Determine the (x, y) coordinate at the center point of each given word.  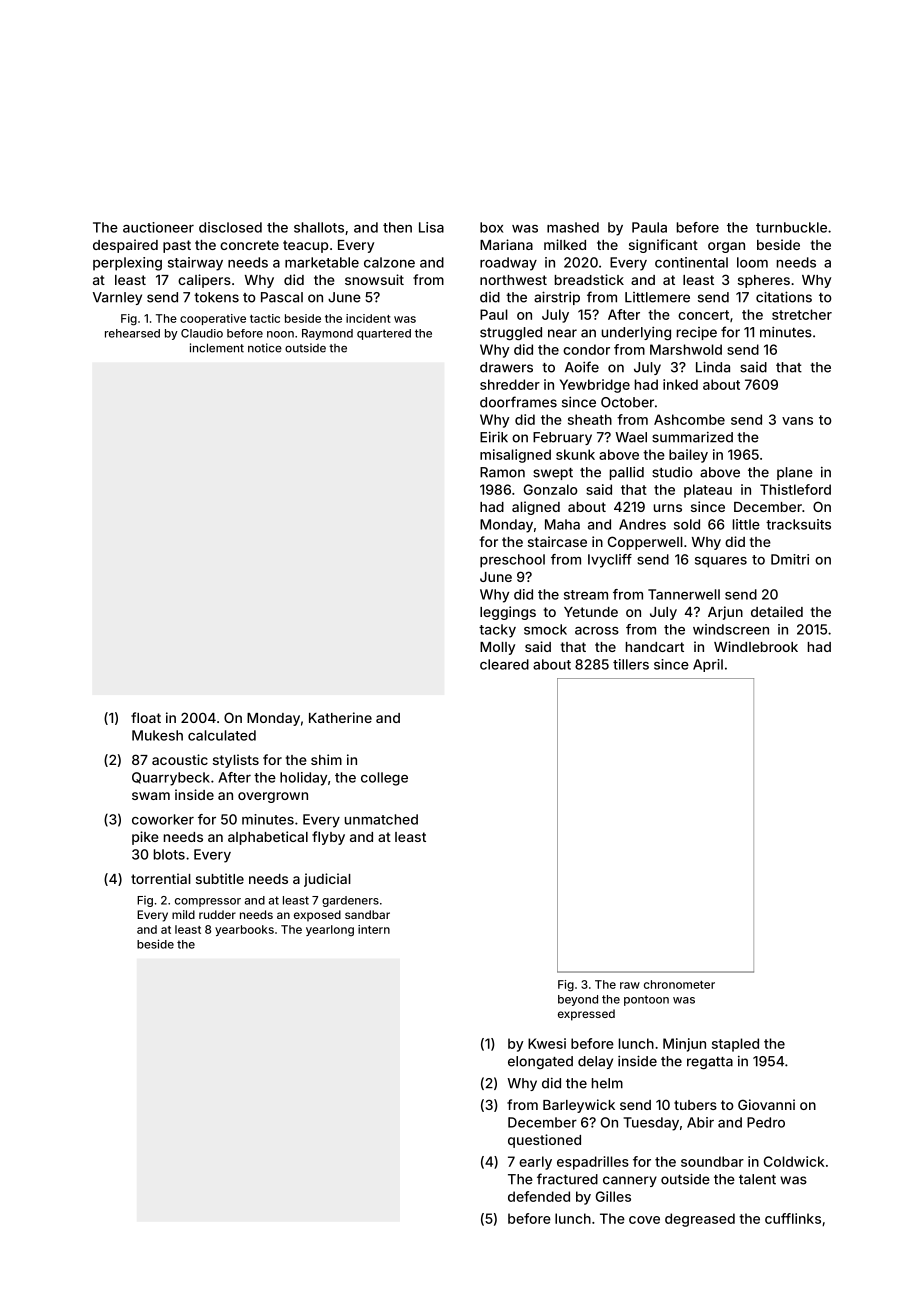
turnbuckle (791, 227)
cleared (504, 664)
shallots (319, 227)
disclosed (230, 227)
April (708, 665)
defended (539, 1196)
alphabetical (268, 838)
